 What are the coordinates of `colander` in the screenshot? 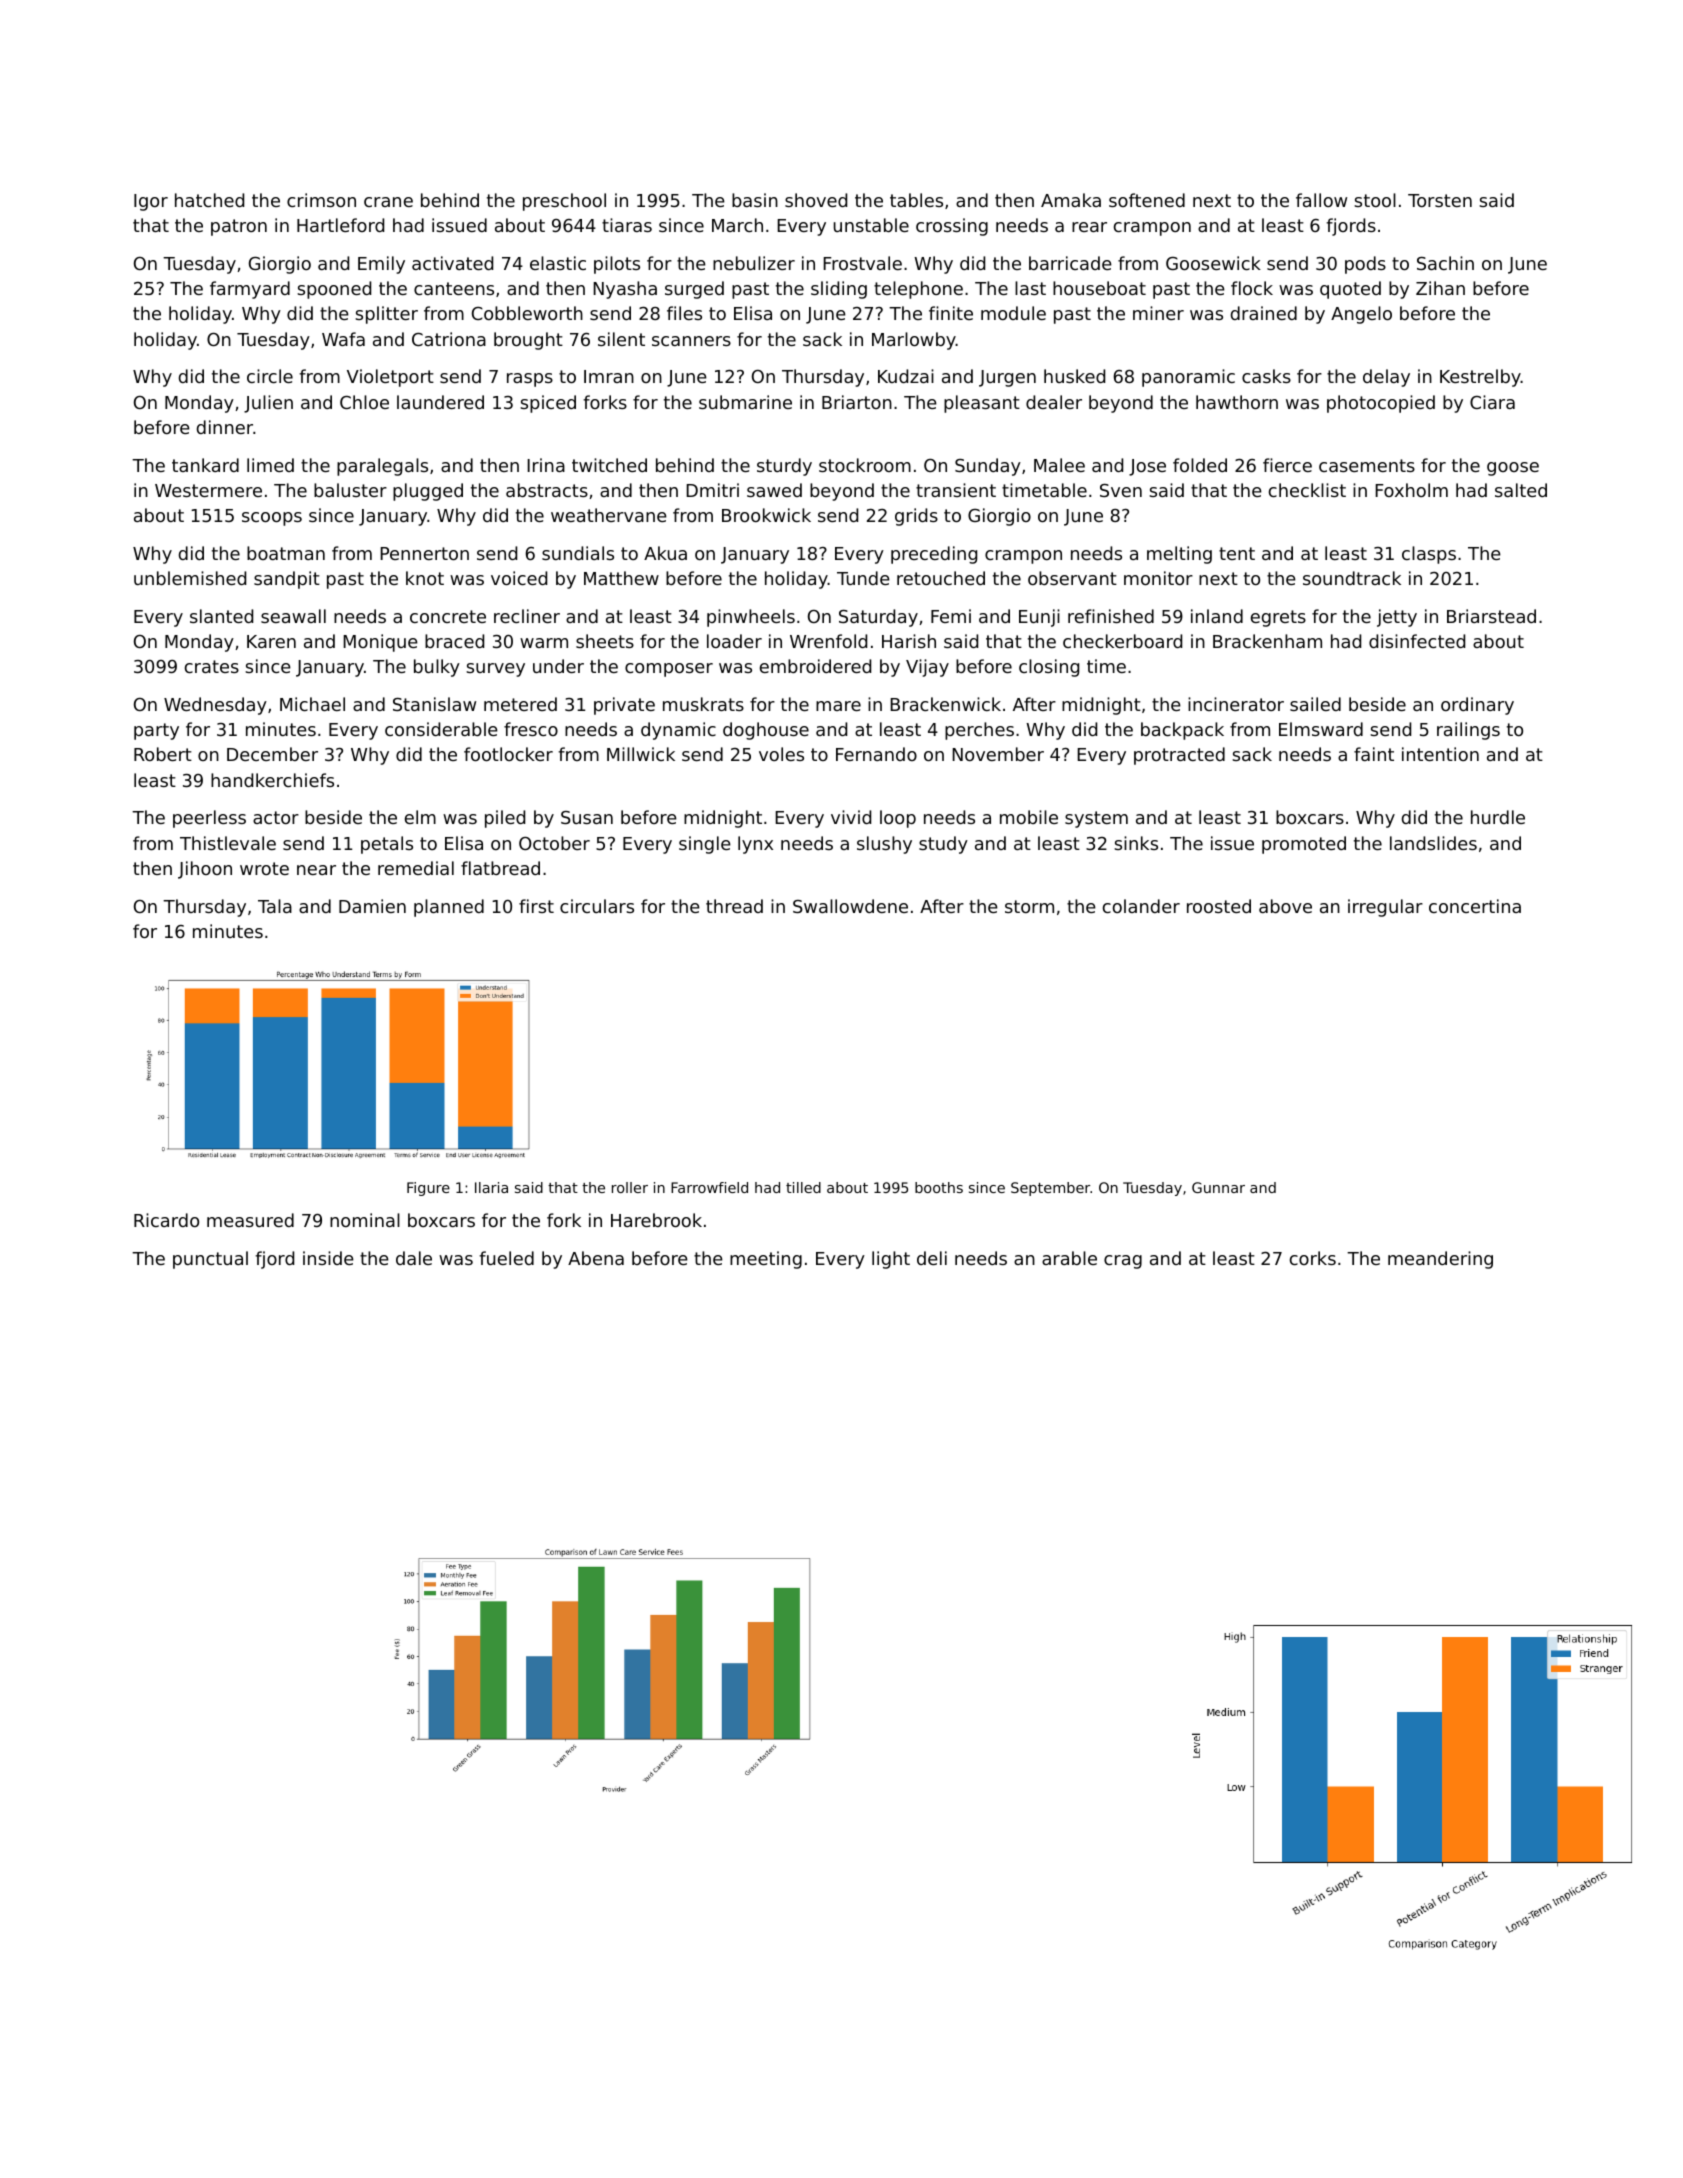 It's located at (1141, 906).
